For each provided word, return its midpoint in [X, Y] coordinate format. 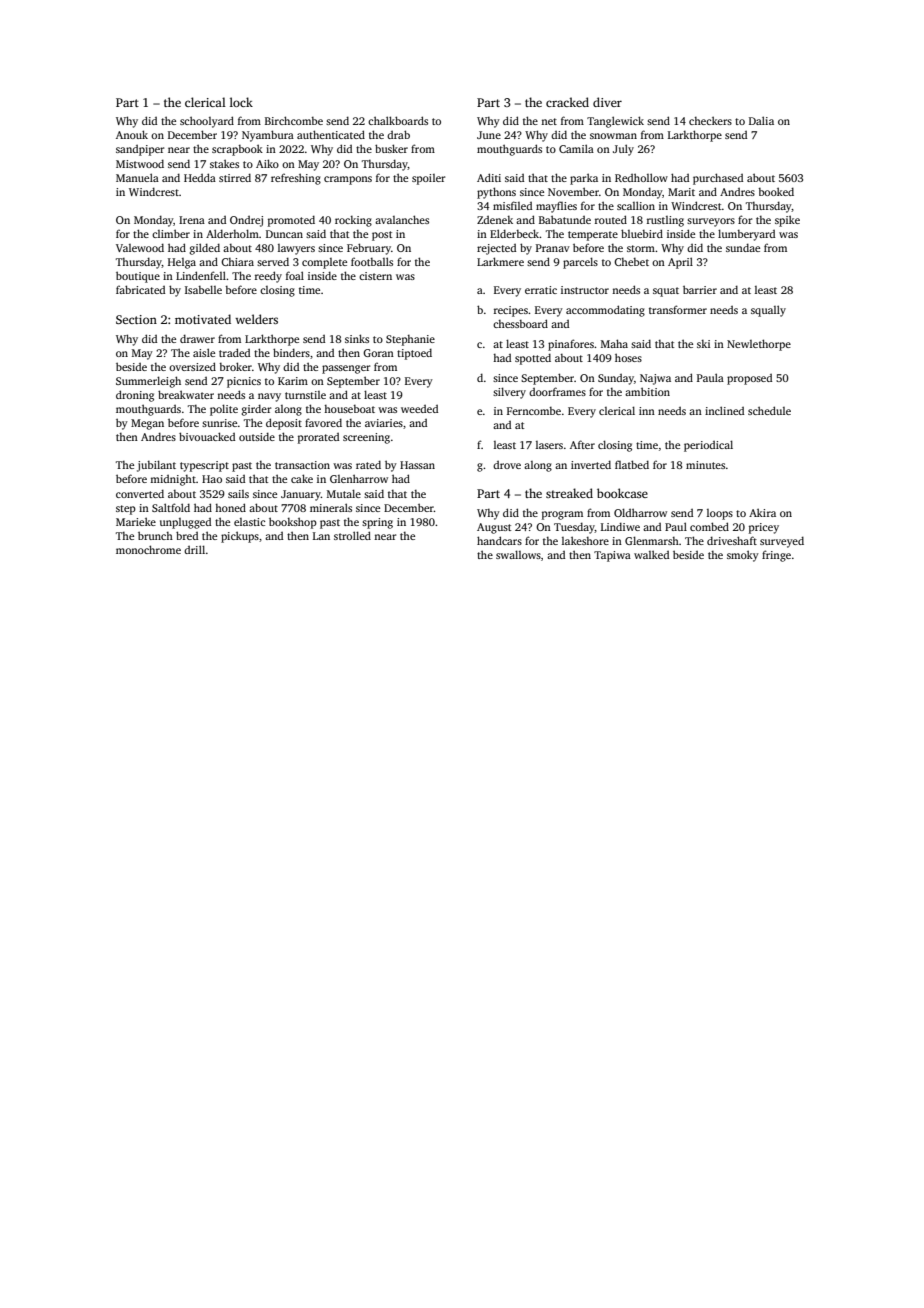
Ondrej [246, 221]
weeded [419, 409]
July [623, 150]
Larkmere [500, 261]
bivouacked [207, 436]
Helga [182, 263]
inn [647, 411]
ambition [647, 391]
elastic [249, 522]
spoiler [428, 179]
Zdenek [495, 219]
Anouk [132, 134]
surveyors [711, 222]
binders [291, 352]
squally [768, 311]
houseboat [349, 409]
